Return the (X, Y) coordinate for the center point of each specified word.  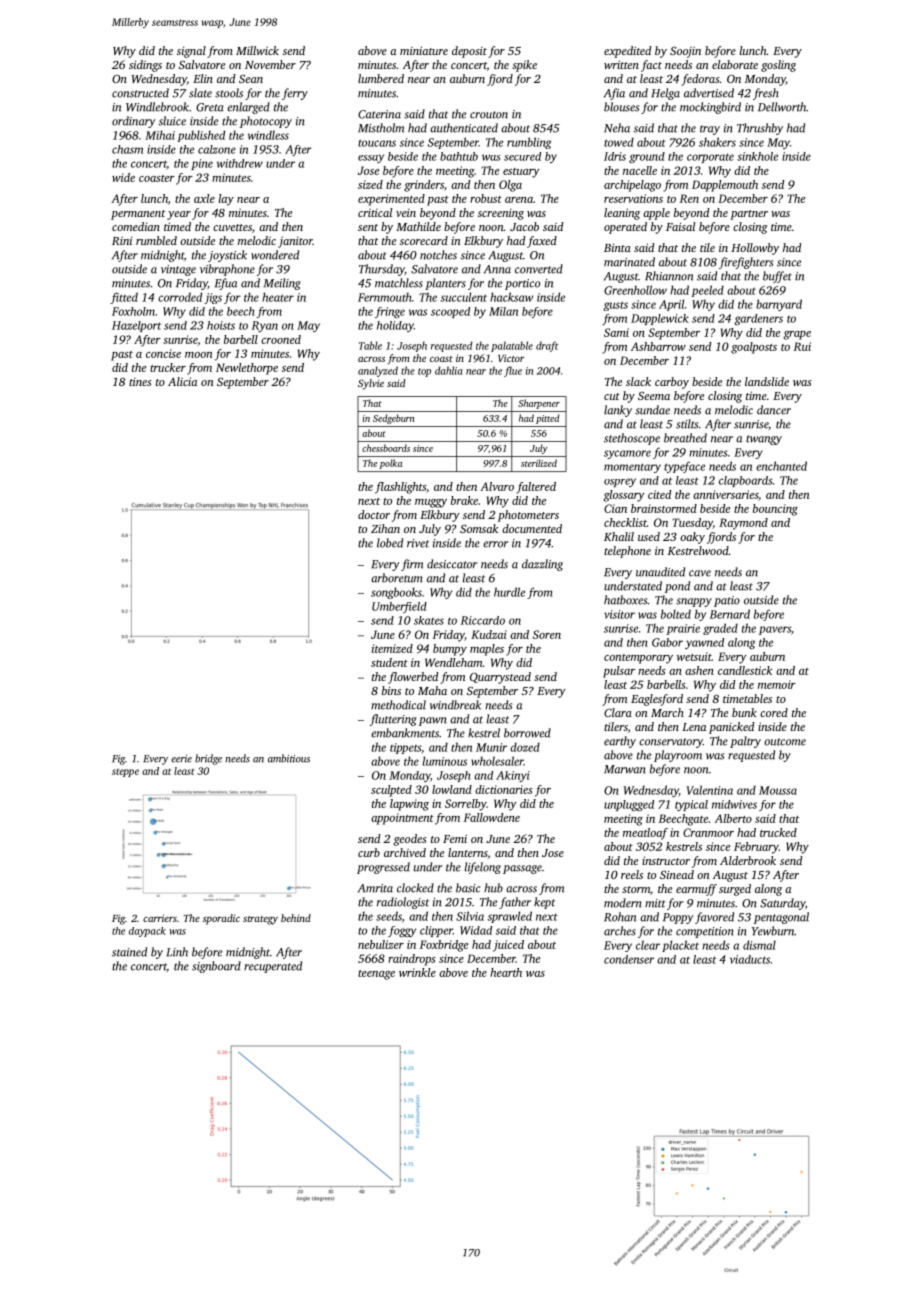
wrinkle (417, 972)
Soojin (685, 52)
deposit (469, 52)
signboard (216, 967)
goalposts (754, 348)
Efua (226, 284)
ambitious (289, 758)
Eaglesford (657, 700)
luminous (445, 761)
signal (191, 52)
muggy (431, 503)
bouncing (775, 510)
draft (547, 346)
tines (140, 382)
